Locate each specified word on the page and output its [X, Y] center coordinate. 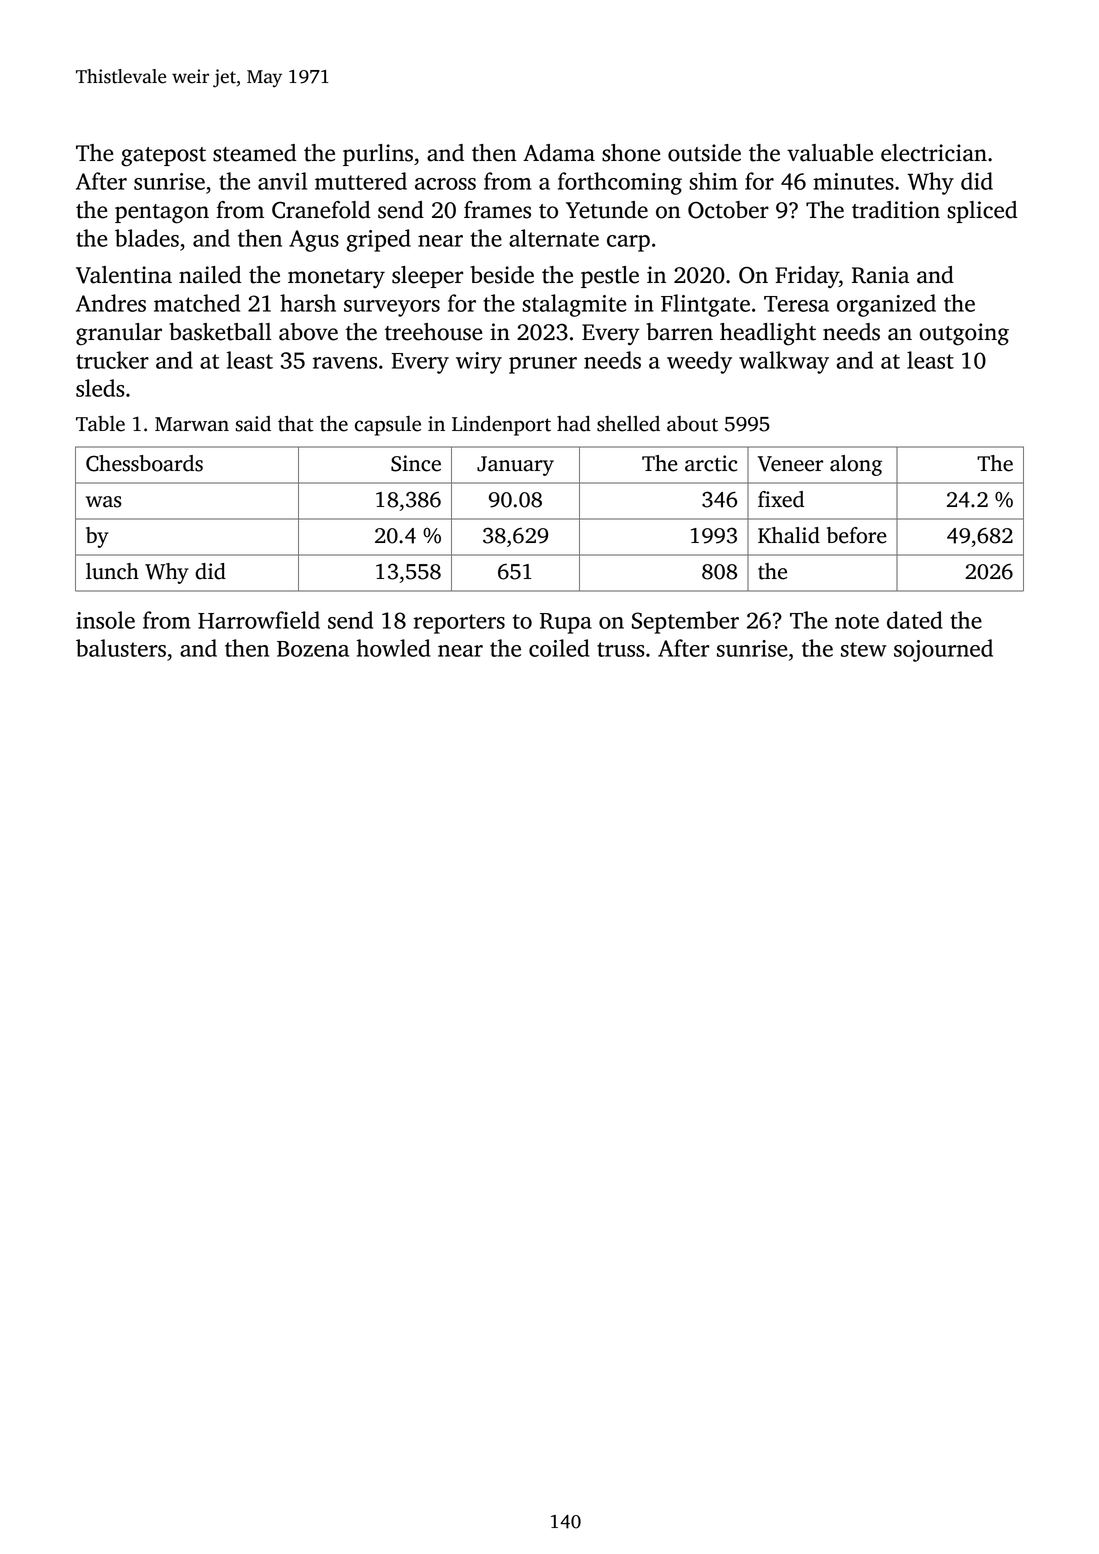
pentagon [162, 214]
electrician [934, 153]
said [253, 424]
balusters [121, 648]
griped [378, 240]
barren [679, 332]
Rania [880, 275]
